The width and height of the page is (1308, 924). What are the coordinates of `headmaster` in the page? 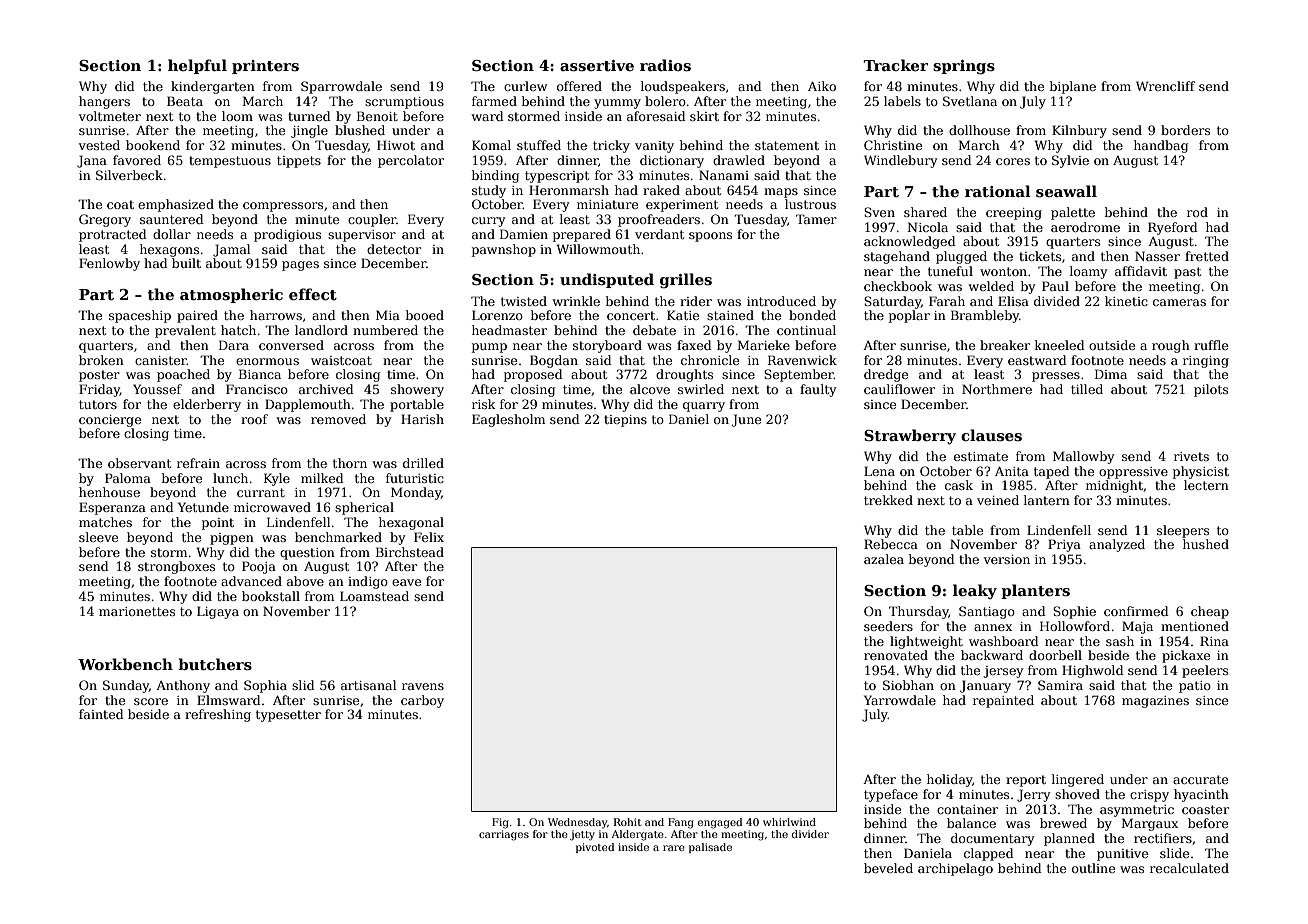 It's located at (509, 330).
